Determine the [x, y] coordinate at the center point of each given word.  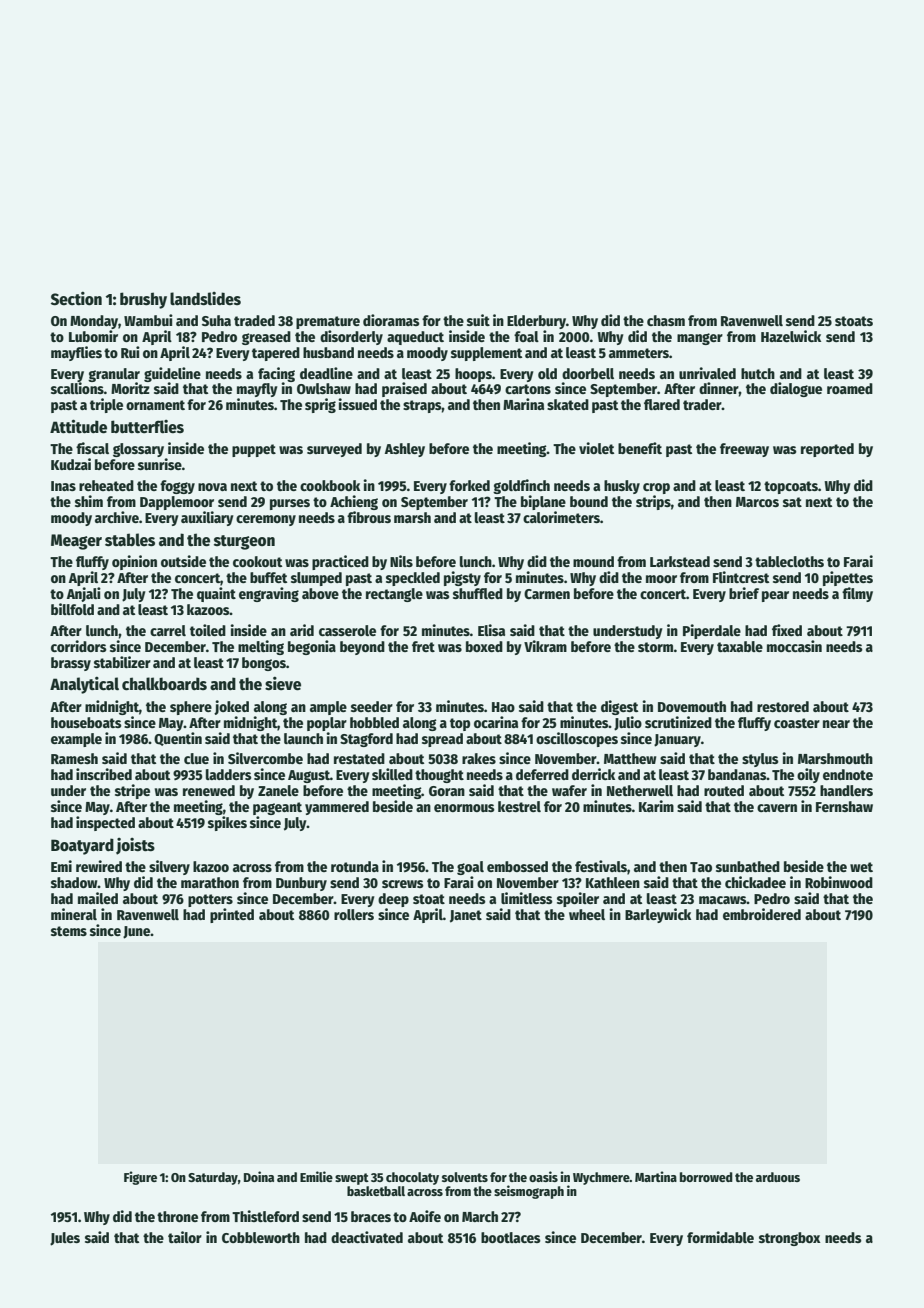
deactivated [367, 1237]
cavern [777, 808]
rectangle [394, 595]
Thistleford [265, 1216]
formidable [720, 1237]
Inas [63, 486]
